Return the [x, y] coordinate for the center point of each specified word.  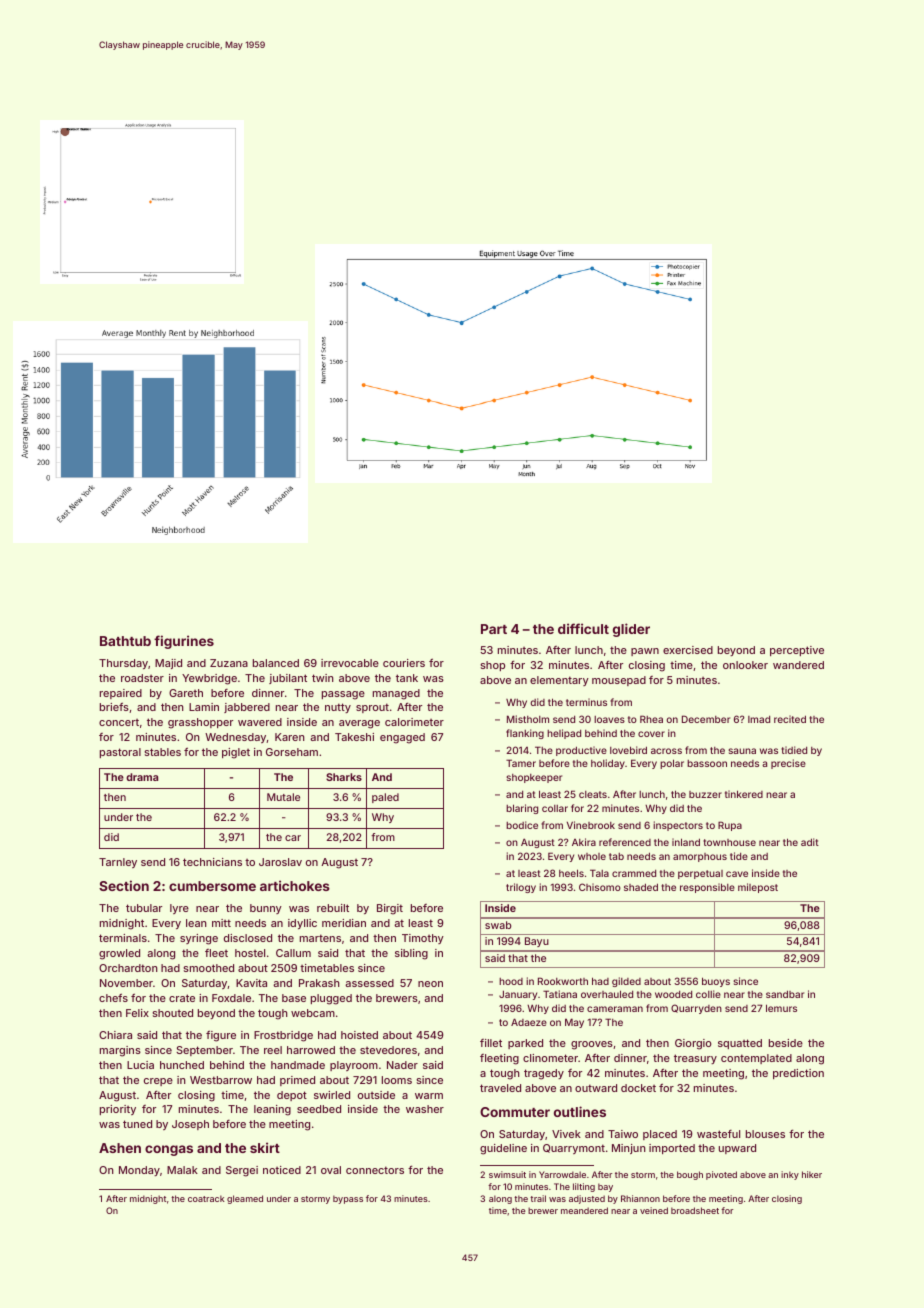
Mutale [283, 797]
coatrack [206, 1198]
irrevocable [350, 663]
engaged [402, 738]
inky [790, 1175]
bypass [348, 1199]
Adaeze [529, 1022]
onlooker [745, 665]
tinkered [744, 794]
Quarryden [696, 1009]
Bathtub [125, 641]
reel [273, 1050]
